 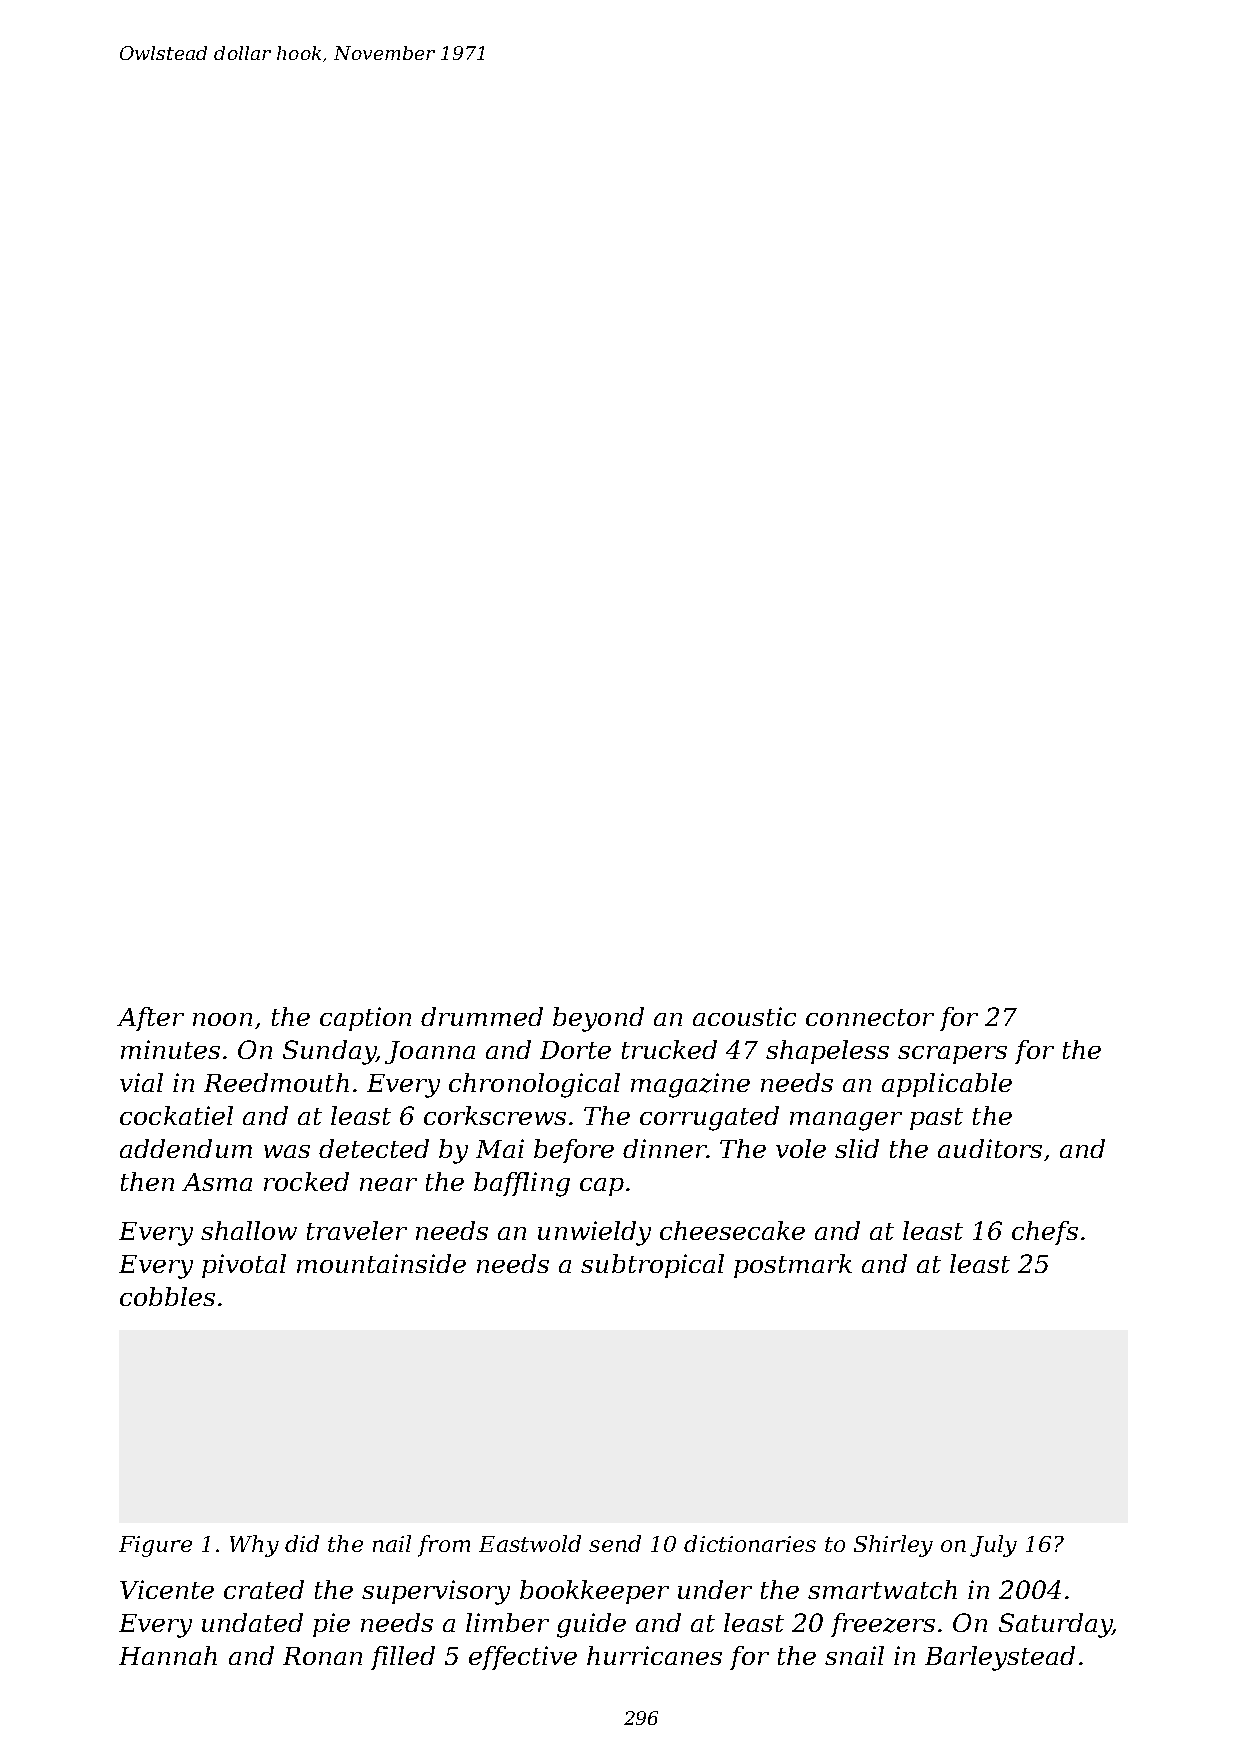 What do you see at coordinates (801, 1148) in the screenshot?
I see `vole` at bounding box center [801, 1148].
